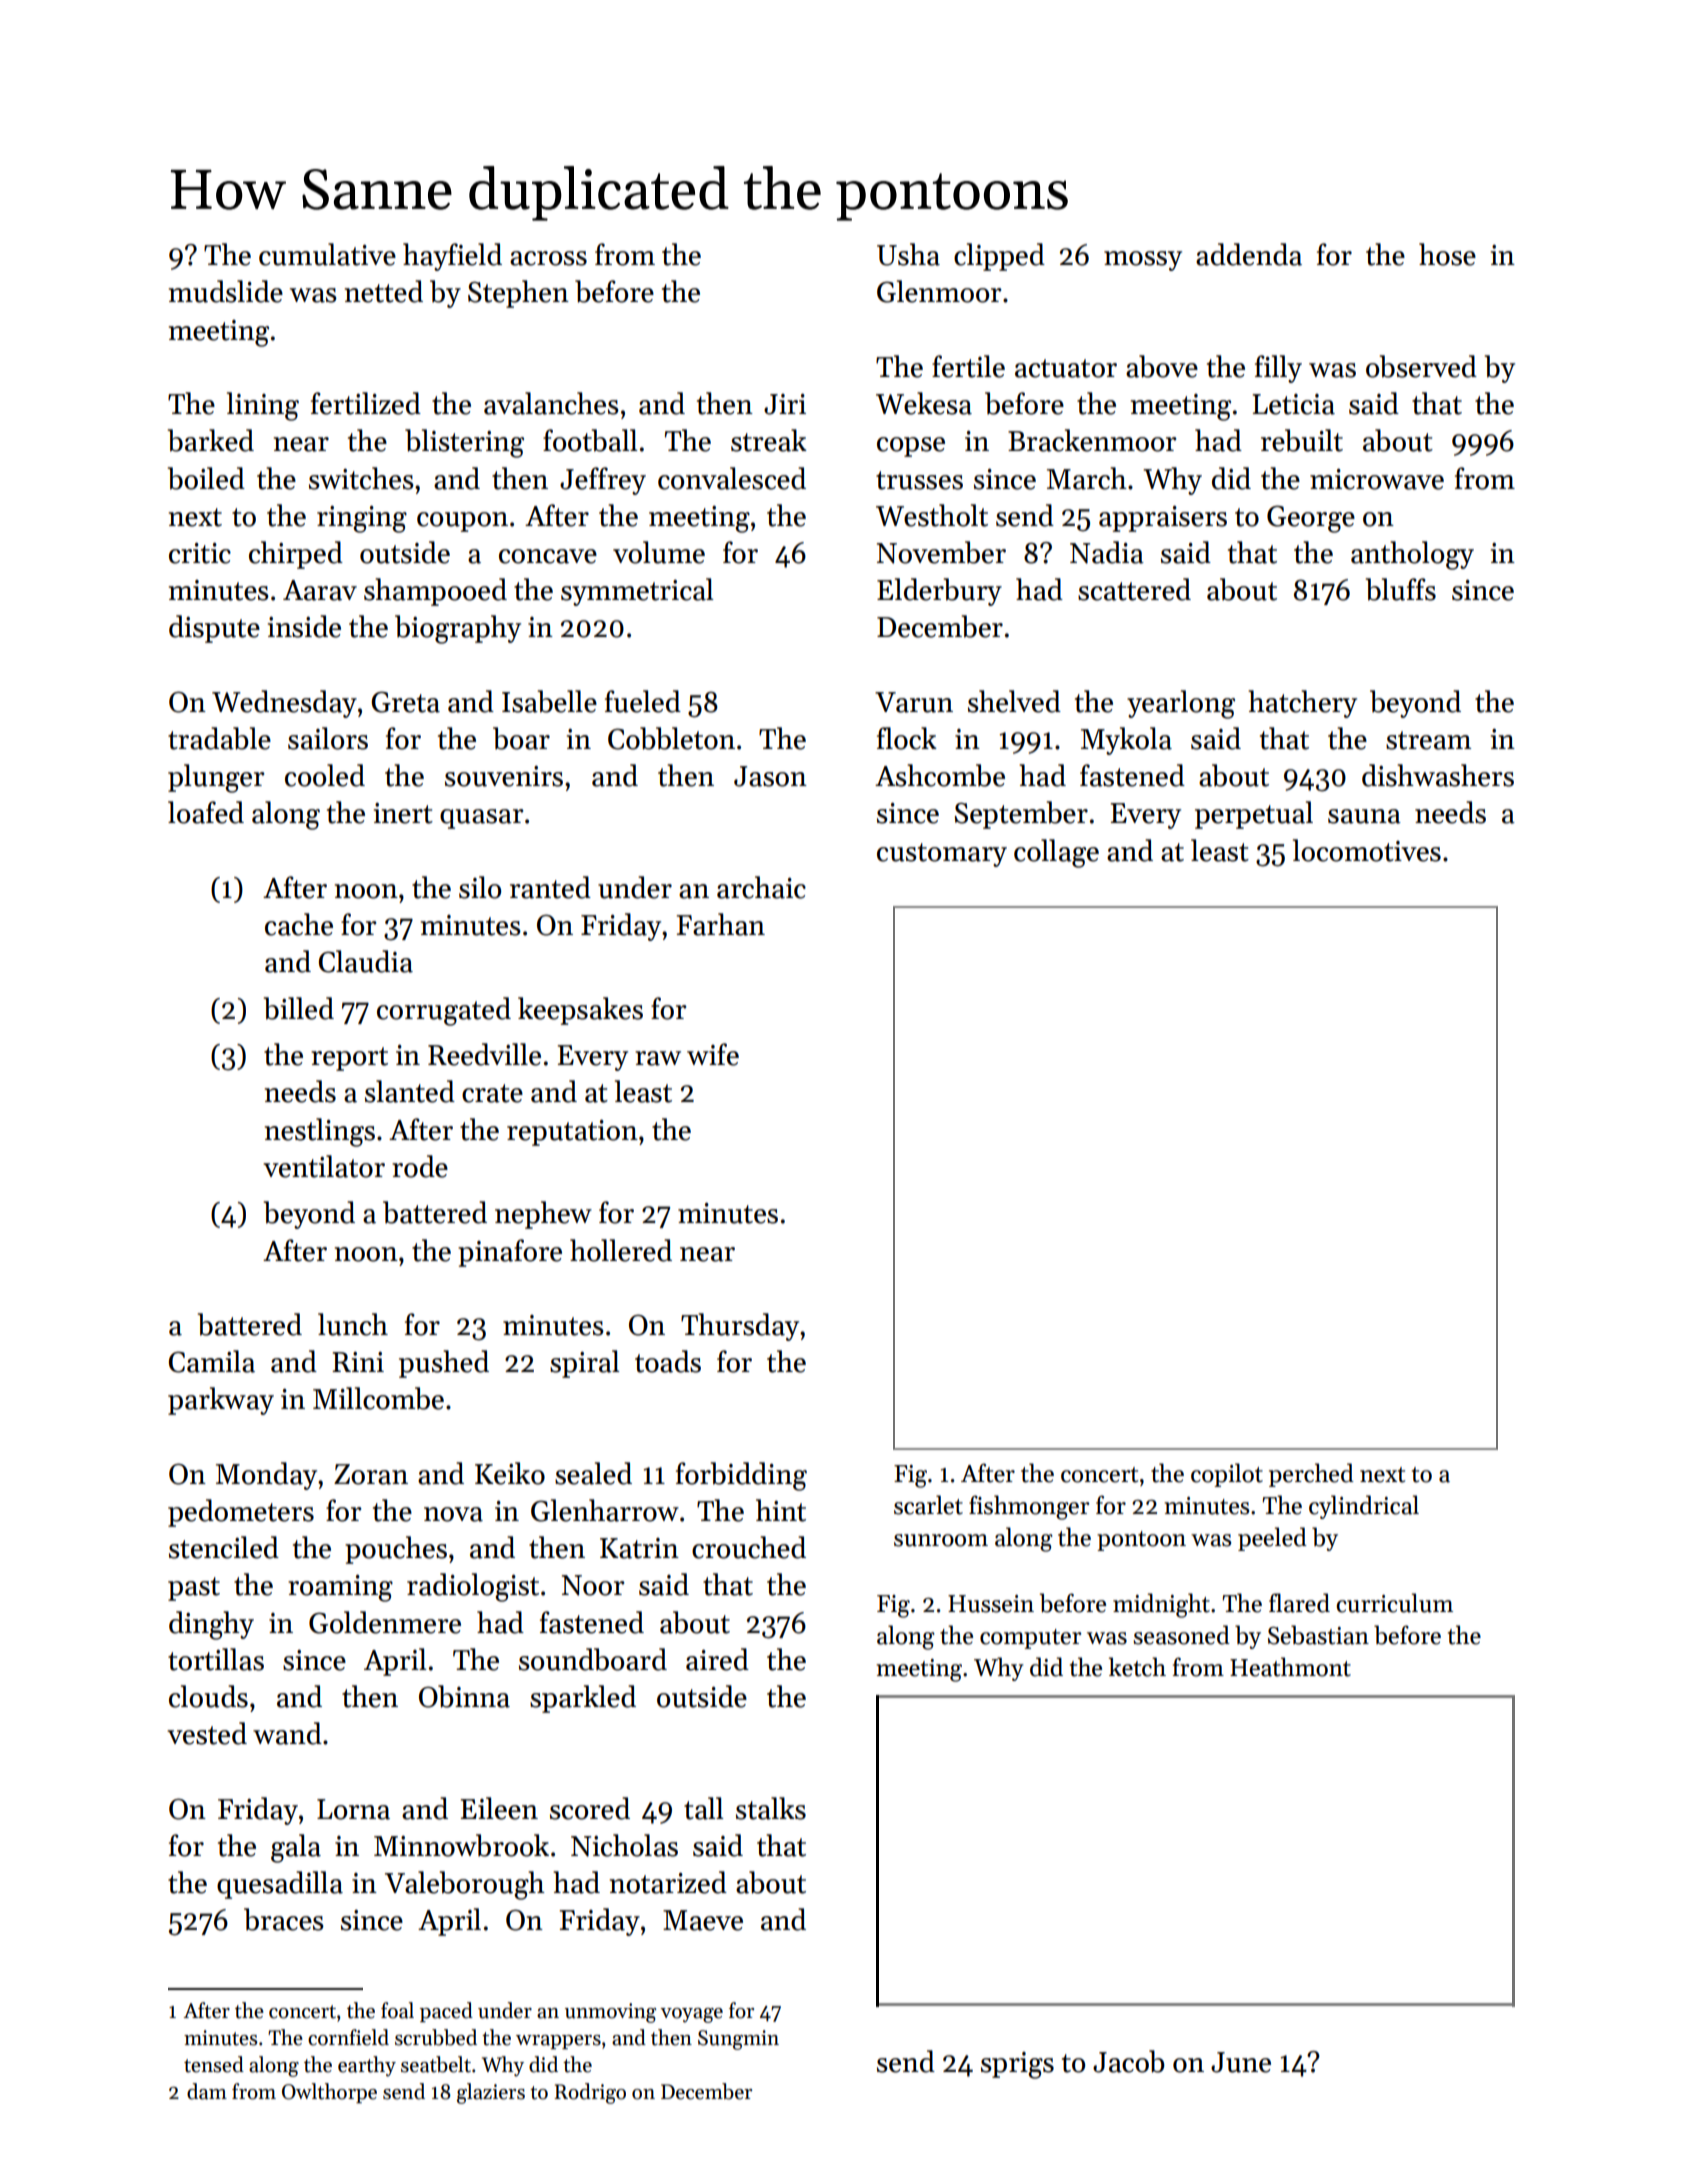 Image resolution: width=1683 pixels, height=2178 pixels. What do you see at coordinates (1092, 440) in the screenshot?
I see `Brackenmoor` at bounding box center [1092, 440].
